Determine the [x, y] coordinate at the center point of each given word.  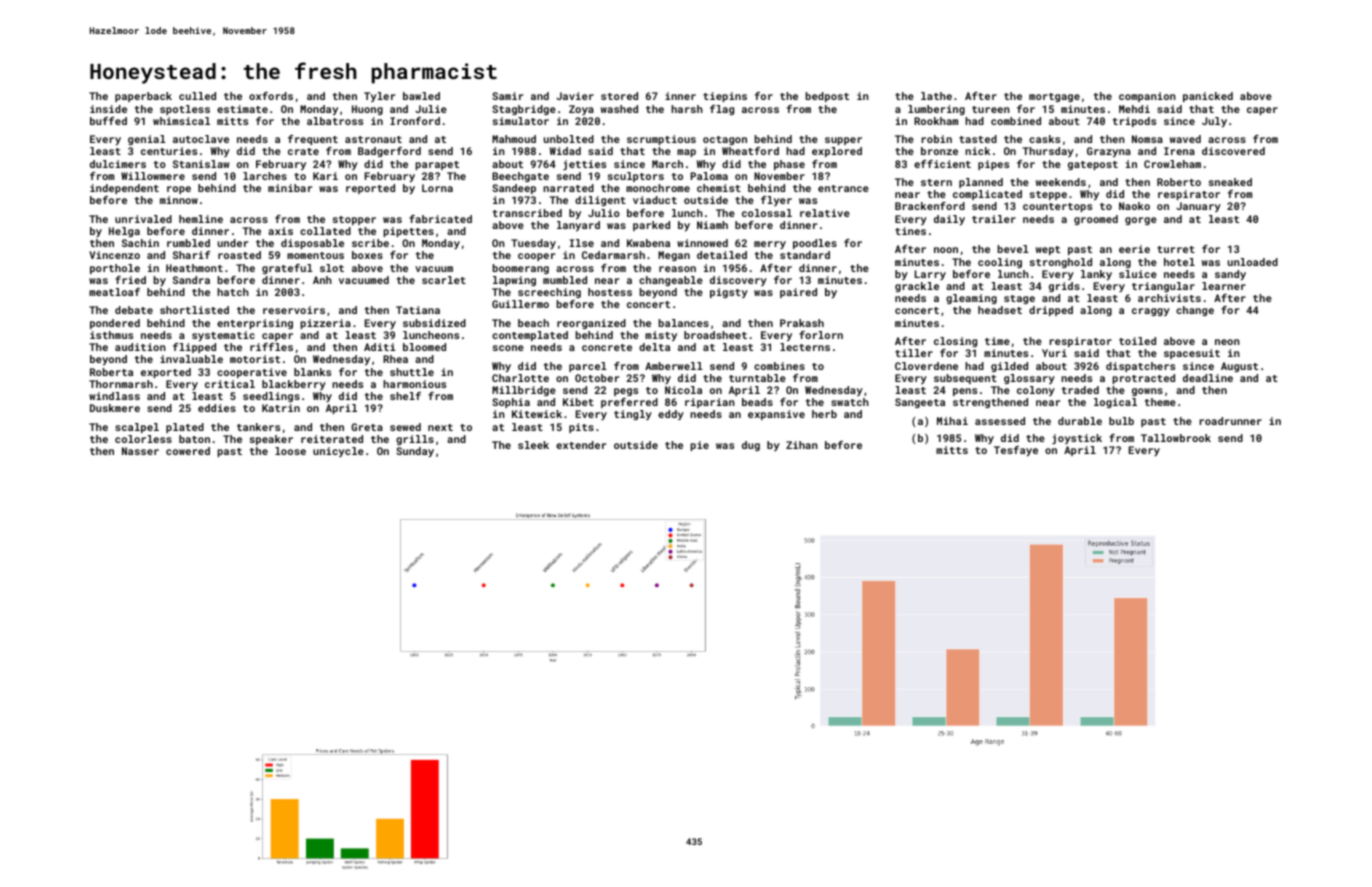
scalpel [137, 428]
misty [661, 336]
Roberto [1179, 182]
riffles [271, 347]
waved [1185, 139]
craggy [1151, 312]
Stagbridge [524, 110]
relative [825, 213]
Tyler [379, 97]
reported [370, 189]
